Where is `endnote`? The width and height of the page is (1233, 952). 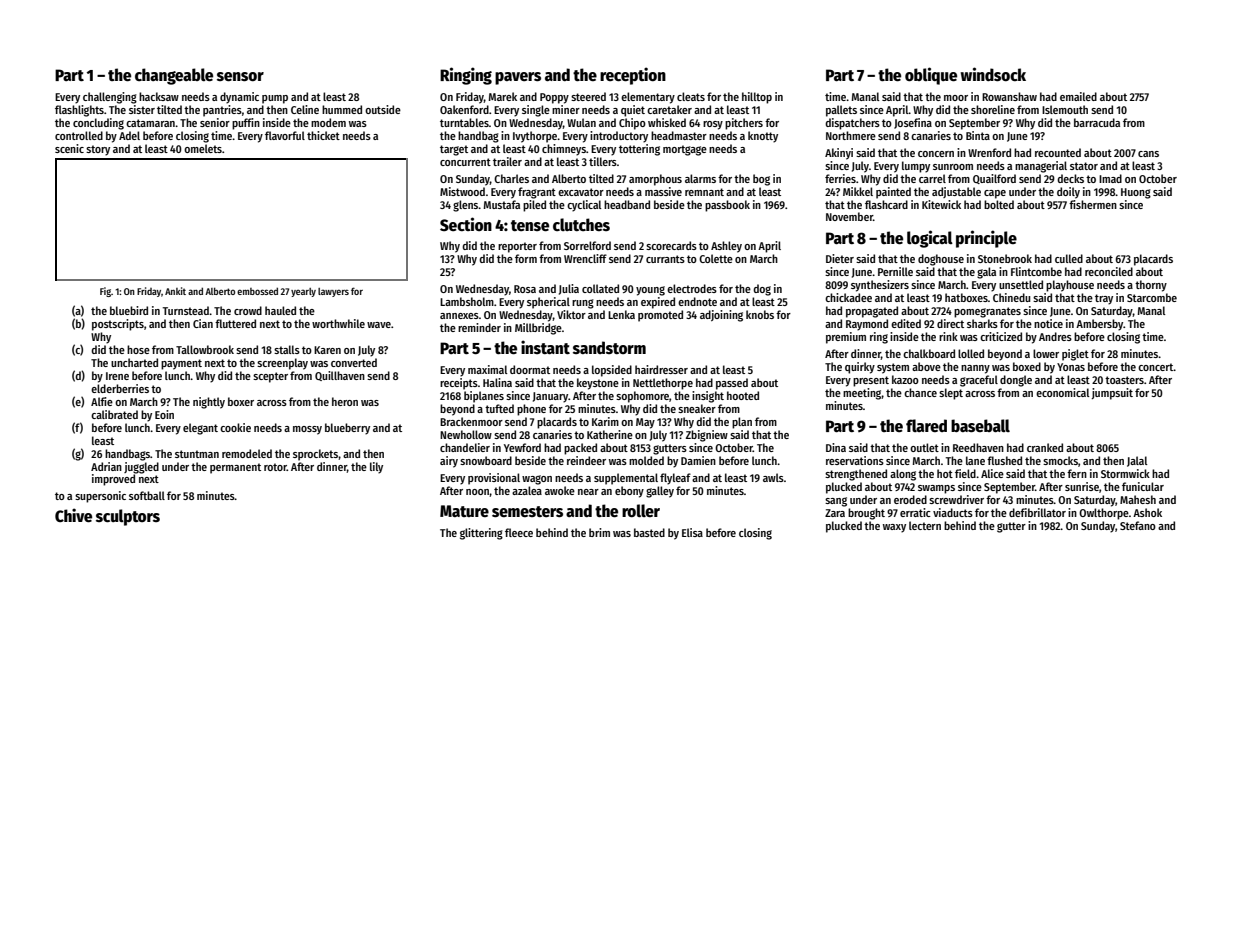 endnote is located at coordinates (697, 301).
